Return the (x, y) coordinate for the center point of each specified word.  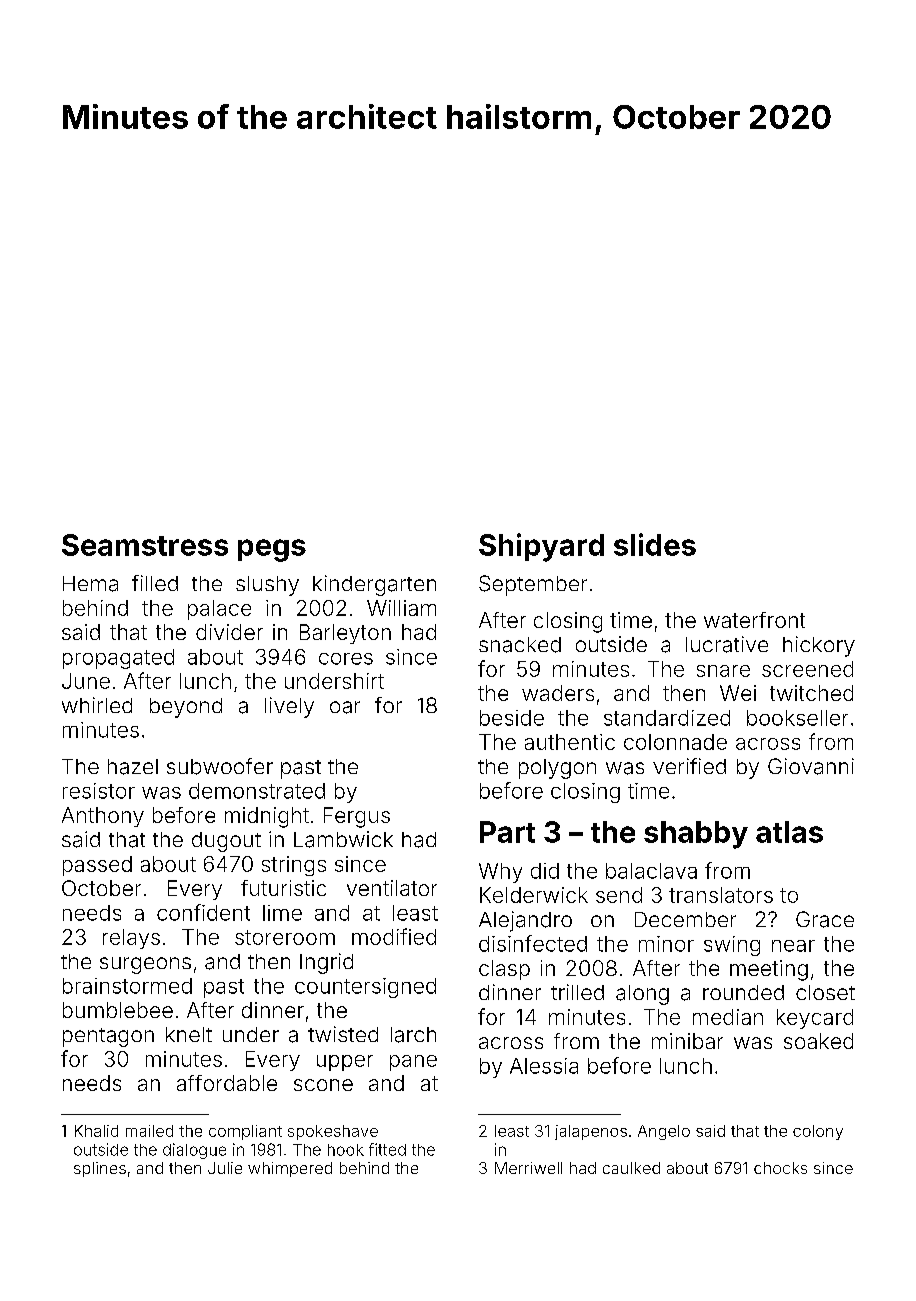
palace (219, 610)
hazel (133, 767)
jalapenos (591, 1132)
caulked (631, 1168)
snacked (520, 645)
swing (732, 946)
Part (507, 832)
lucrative (727, 644)
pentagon (108, 1037)
